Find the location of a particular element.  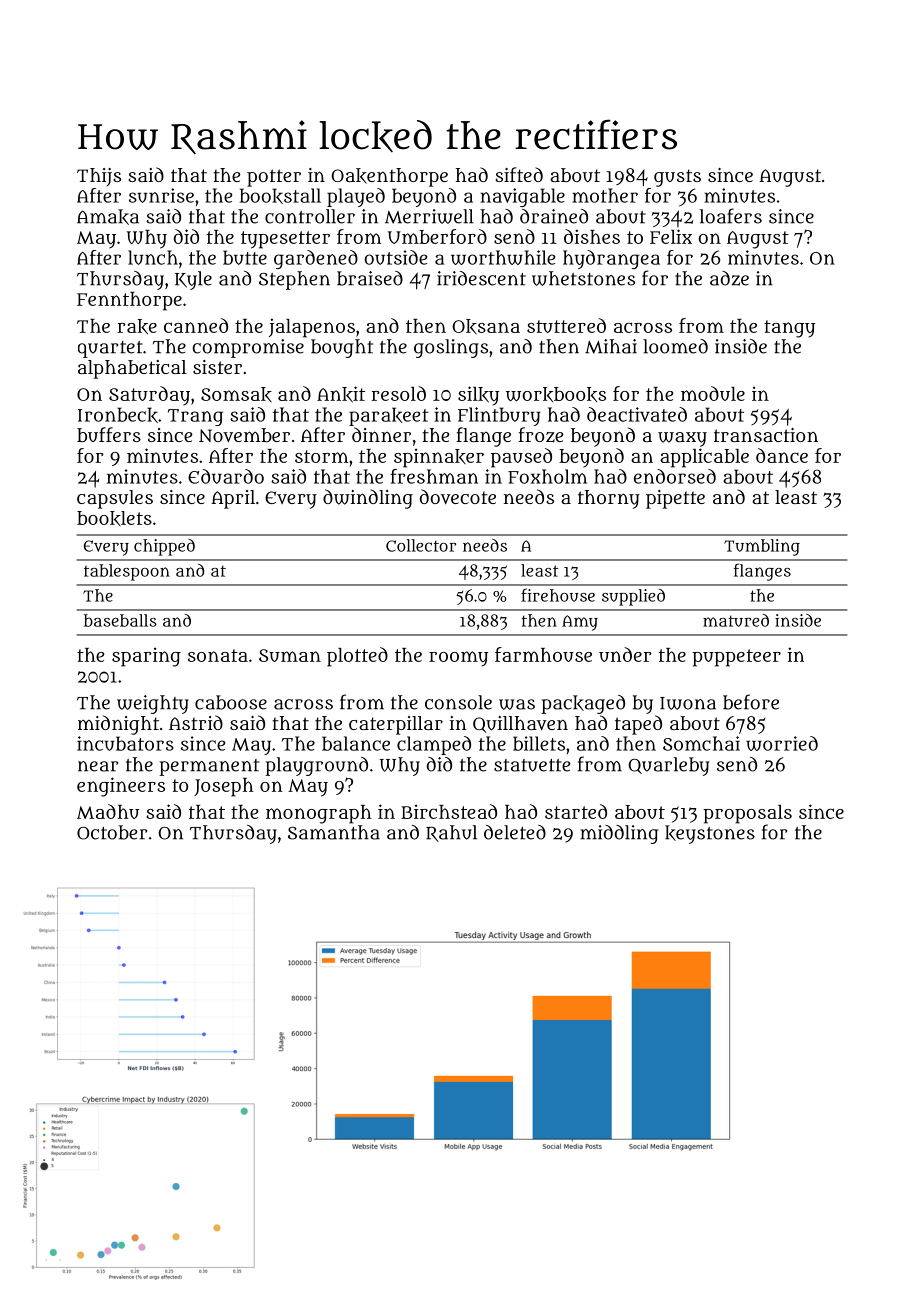

permanent is located at coordinates (209, 767).
